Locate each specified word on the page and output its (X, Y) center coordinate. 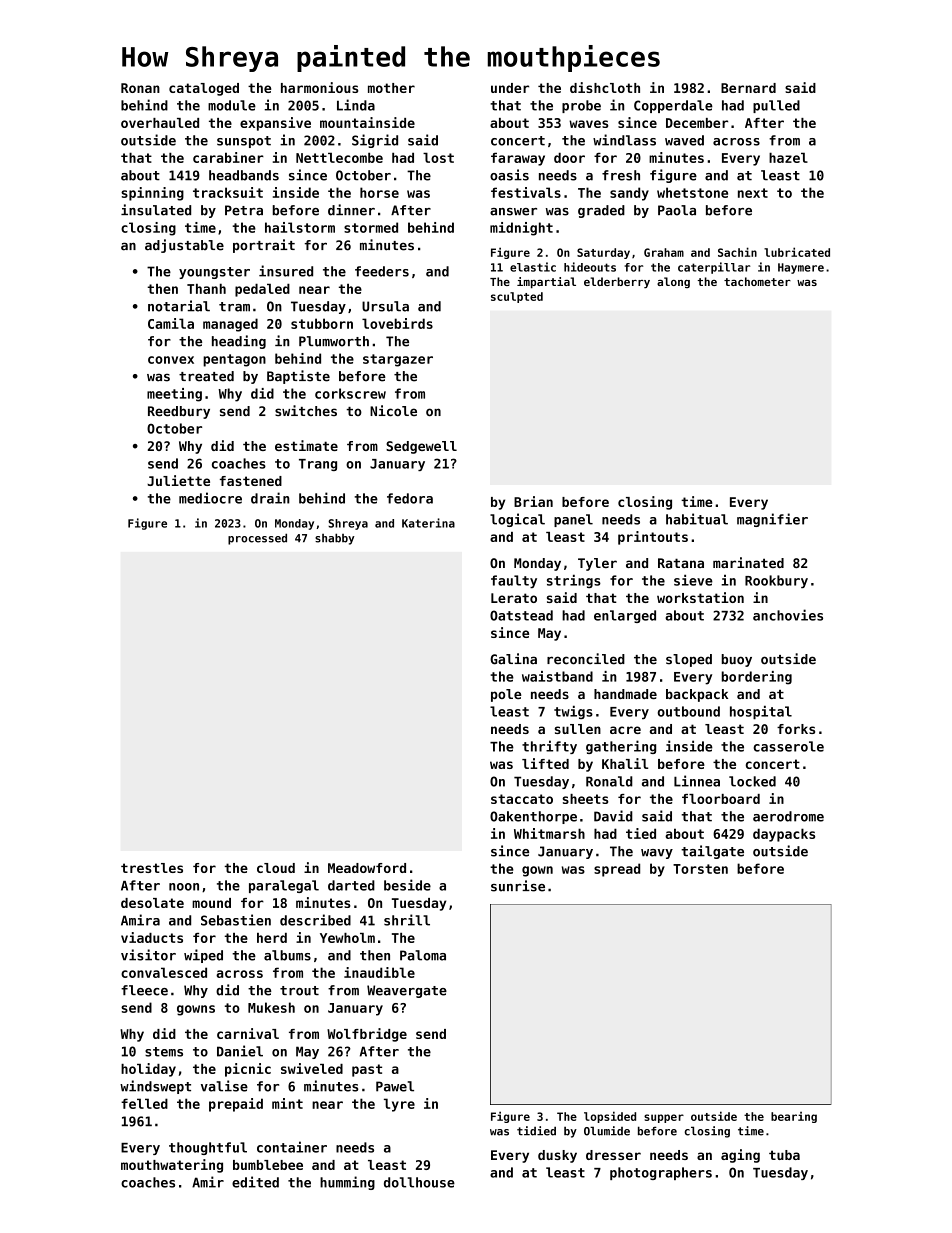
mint (287, 1103)
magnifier (772, 520)
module (232, 105)
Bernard (748, 88)
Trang (318, 465)
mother (391, 88)
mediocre (210, 498)
